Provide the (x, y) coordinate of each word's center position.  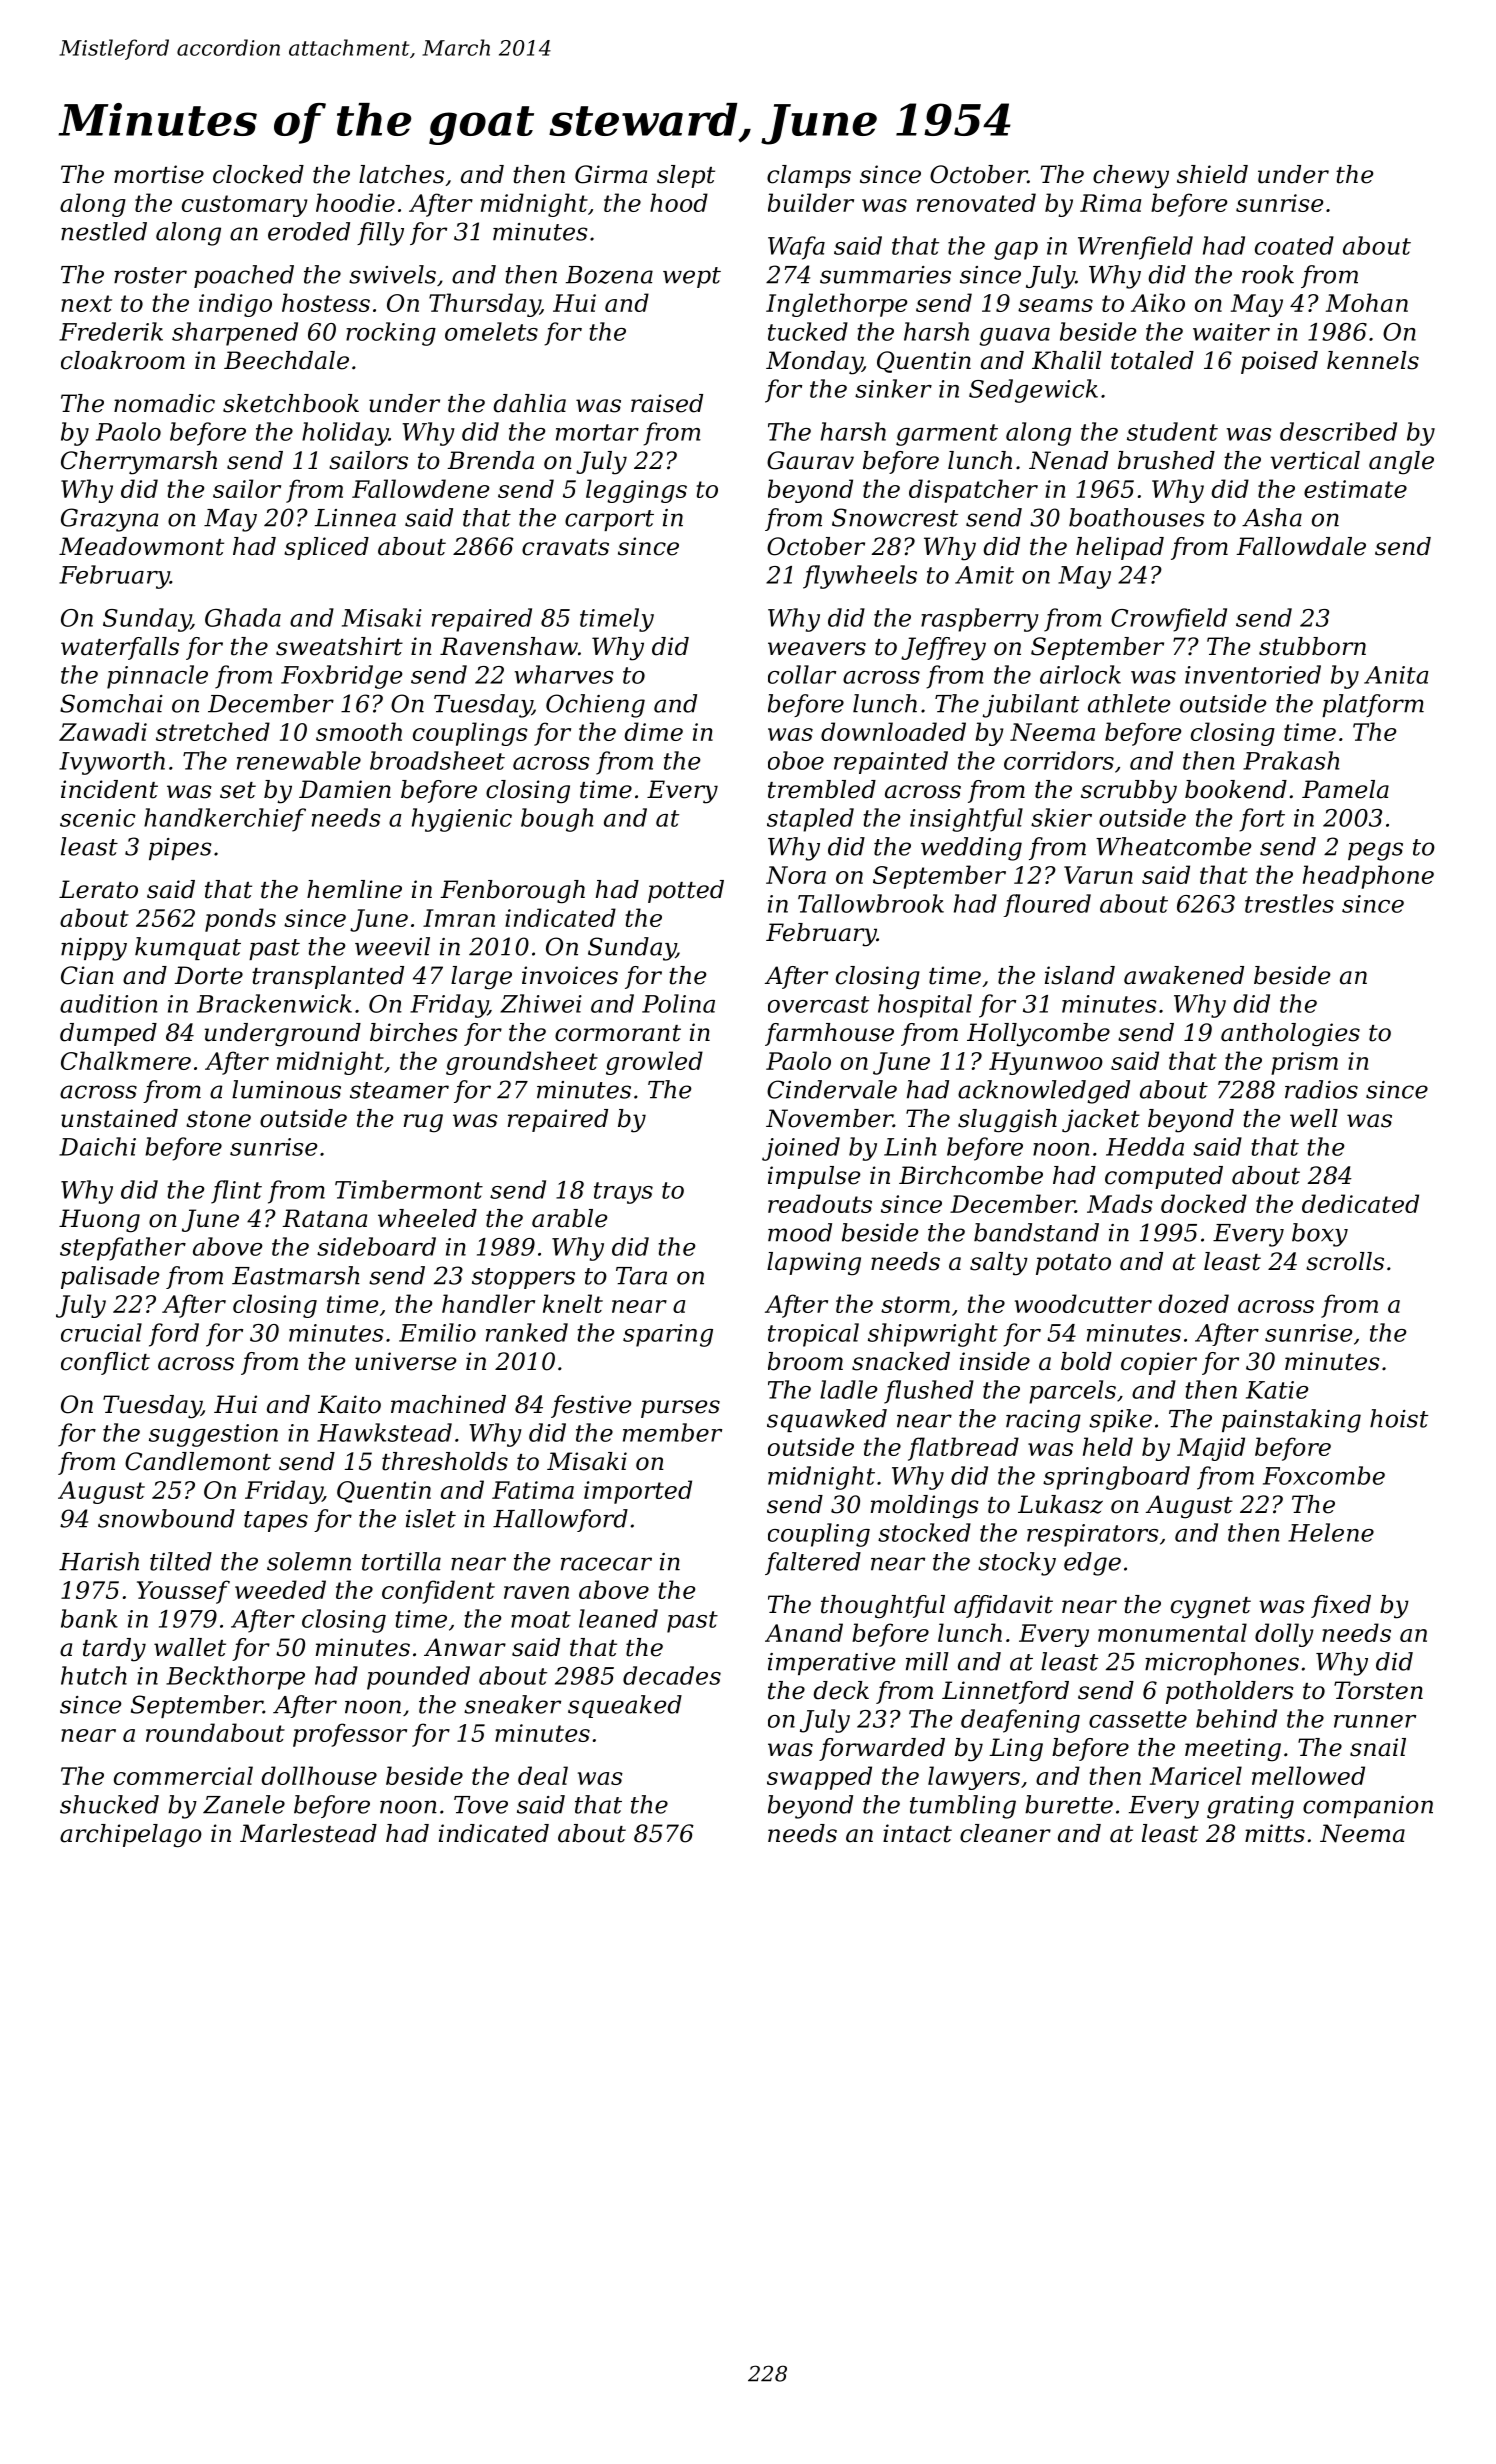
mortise (159, 174)
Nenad (1068, 460)
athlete (1129, 703)
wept (692, 277)
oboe (796, 760)
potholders (1230, 1692)
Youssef (183, 1592)
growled (654, 1063)
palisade (110, 1277)
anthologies (1290, 1035)
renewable (299, 760)
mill (927, 1661)
